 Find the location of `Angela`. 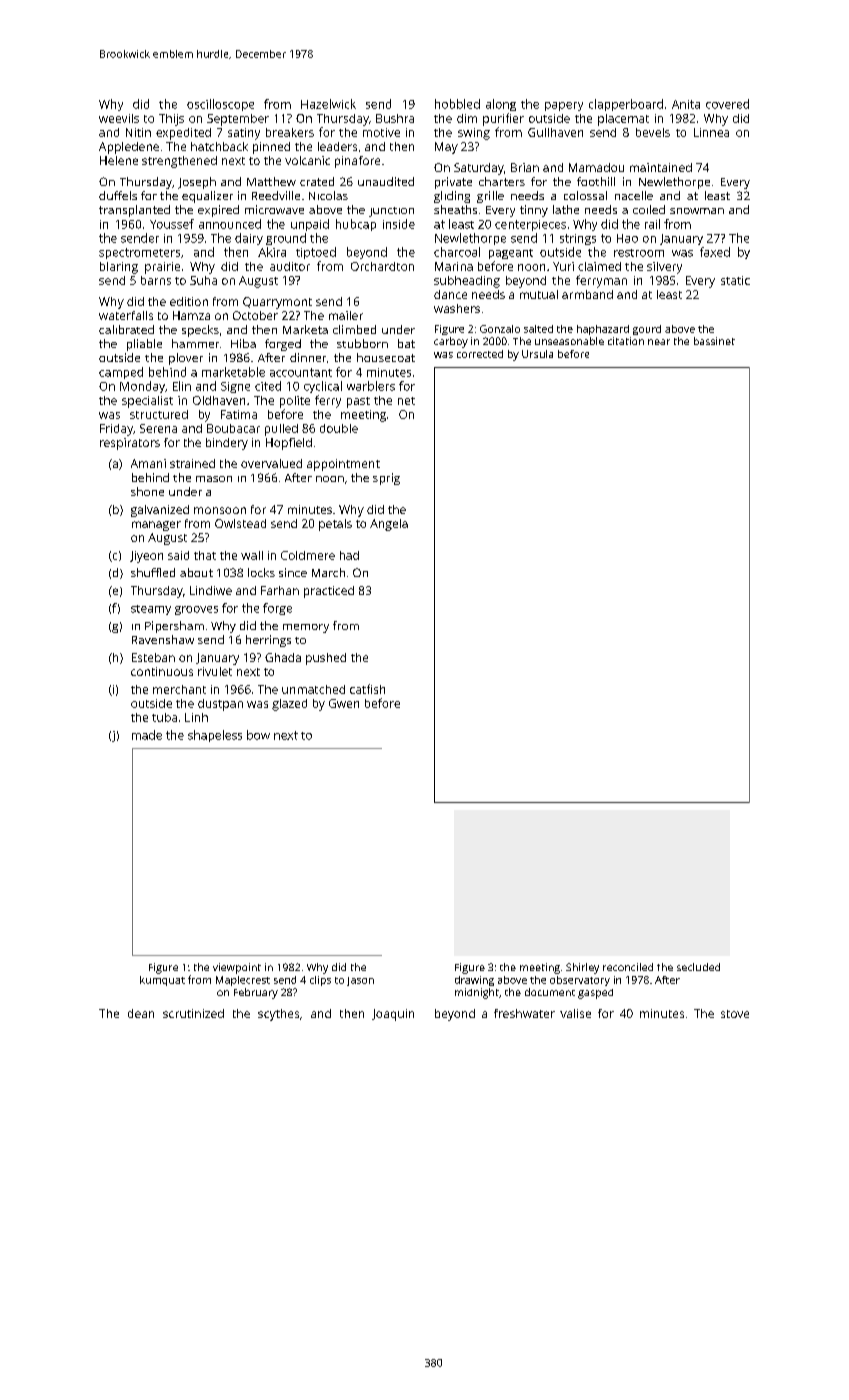

Angela is located at coordinates (389, 525).
